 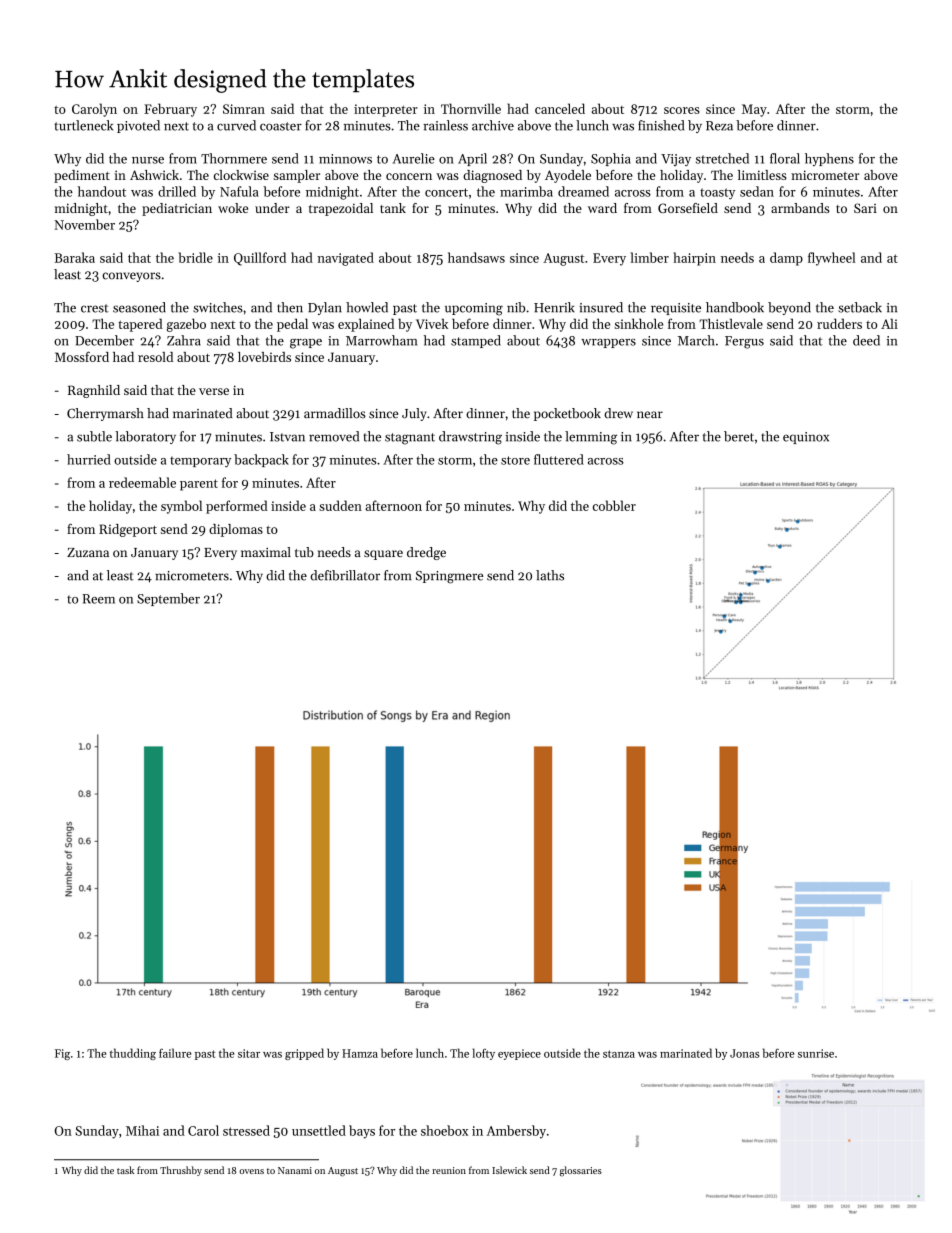 What do you see at coordinates (614, 505) in the page?
I see `cobbler` at bounding box center [614, 505].
